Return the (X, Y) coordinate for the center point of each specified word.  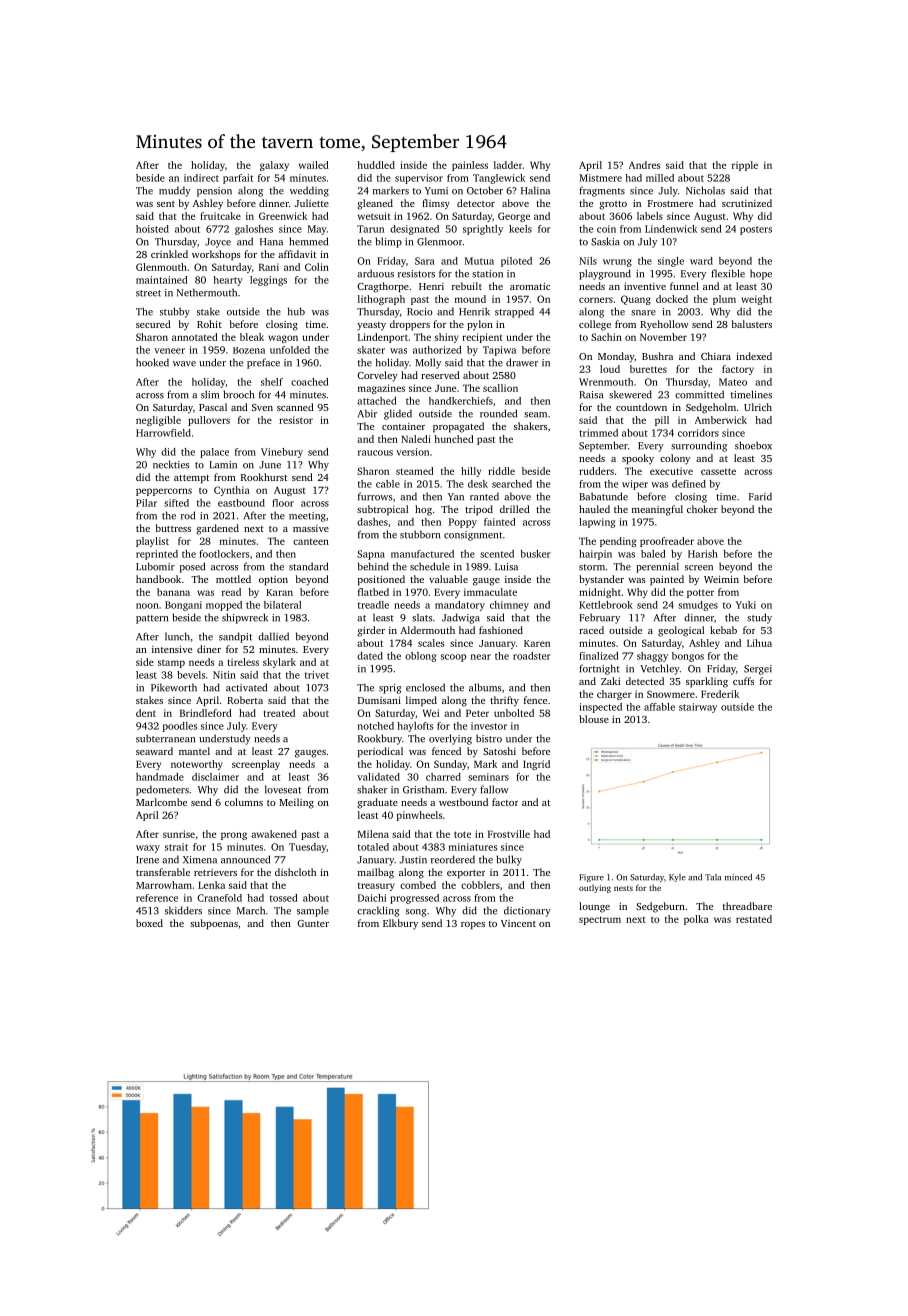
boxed (149, 923)
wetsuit (374, 216)
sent (166, 204)
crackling (378, 911)
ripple (745, 166)
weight (756, 300)
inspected (600, 708)
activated (246, 687)
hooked (152, 362)
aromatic (530, 286)
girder (371, 631)
